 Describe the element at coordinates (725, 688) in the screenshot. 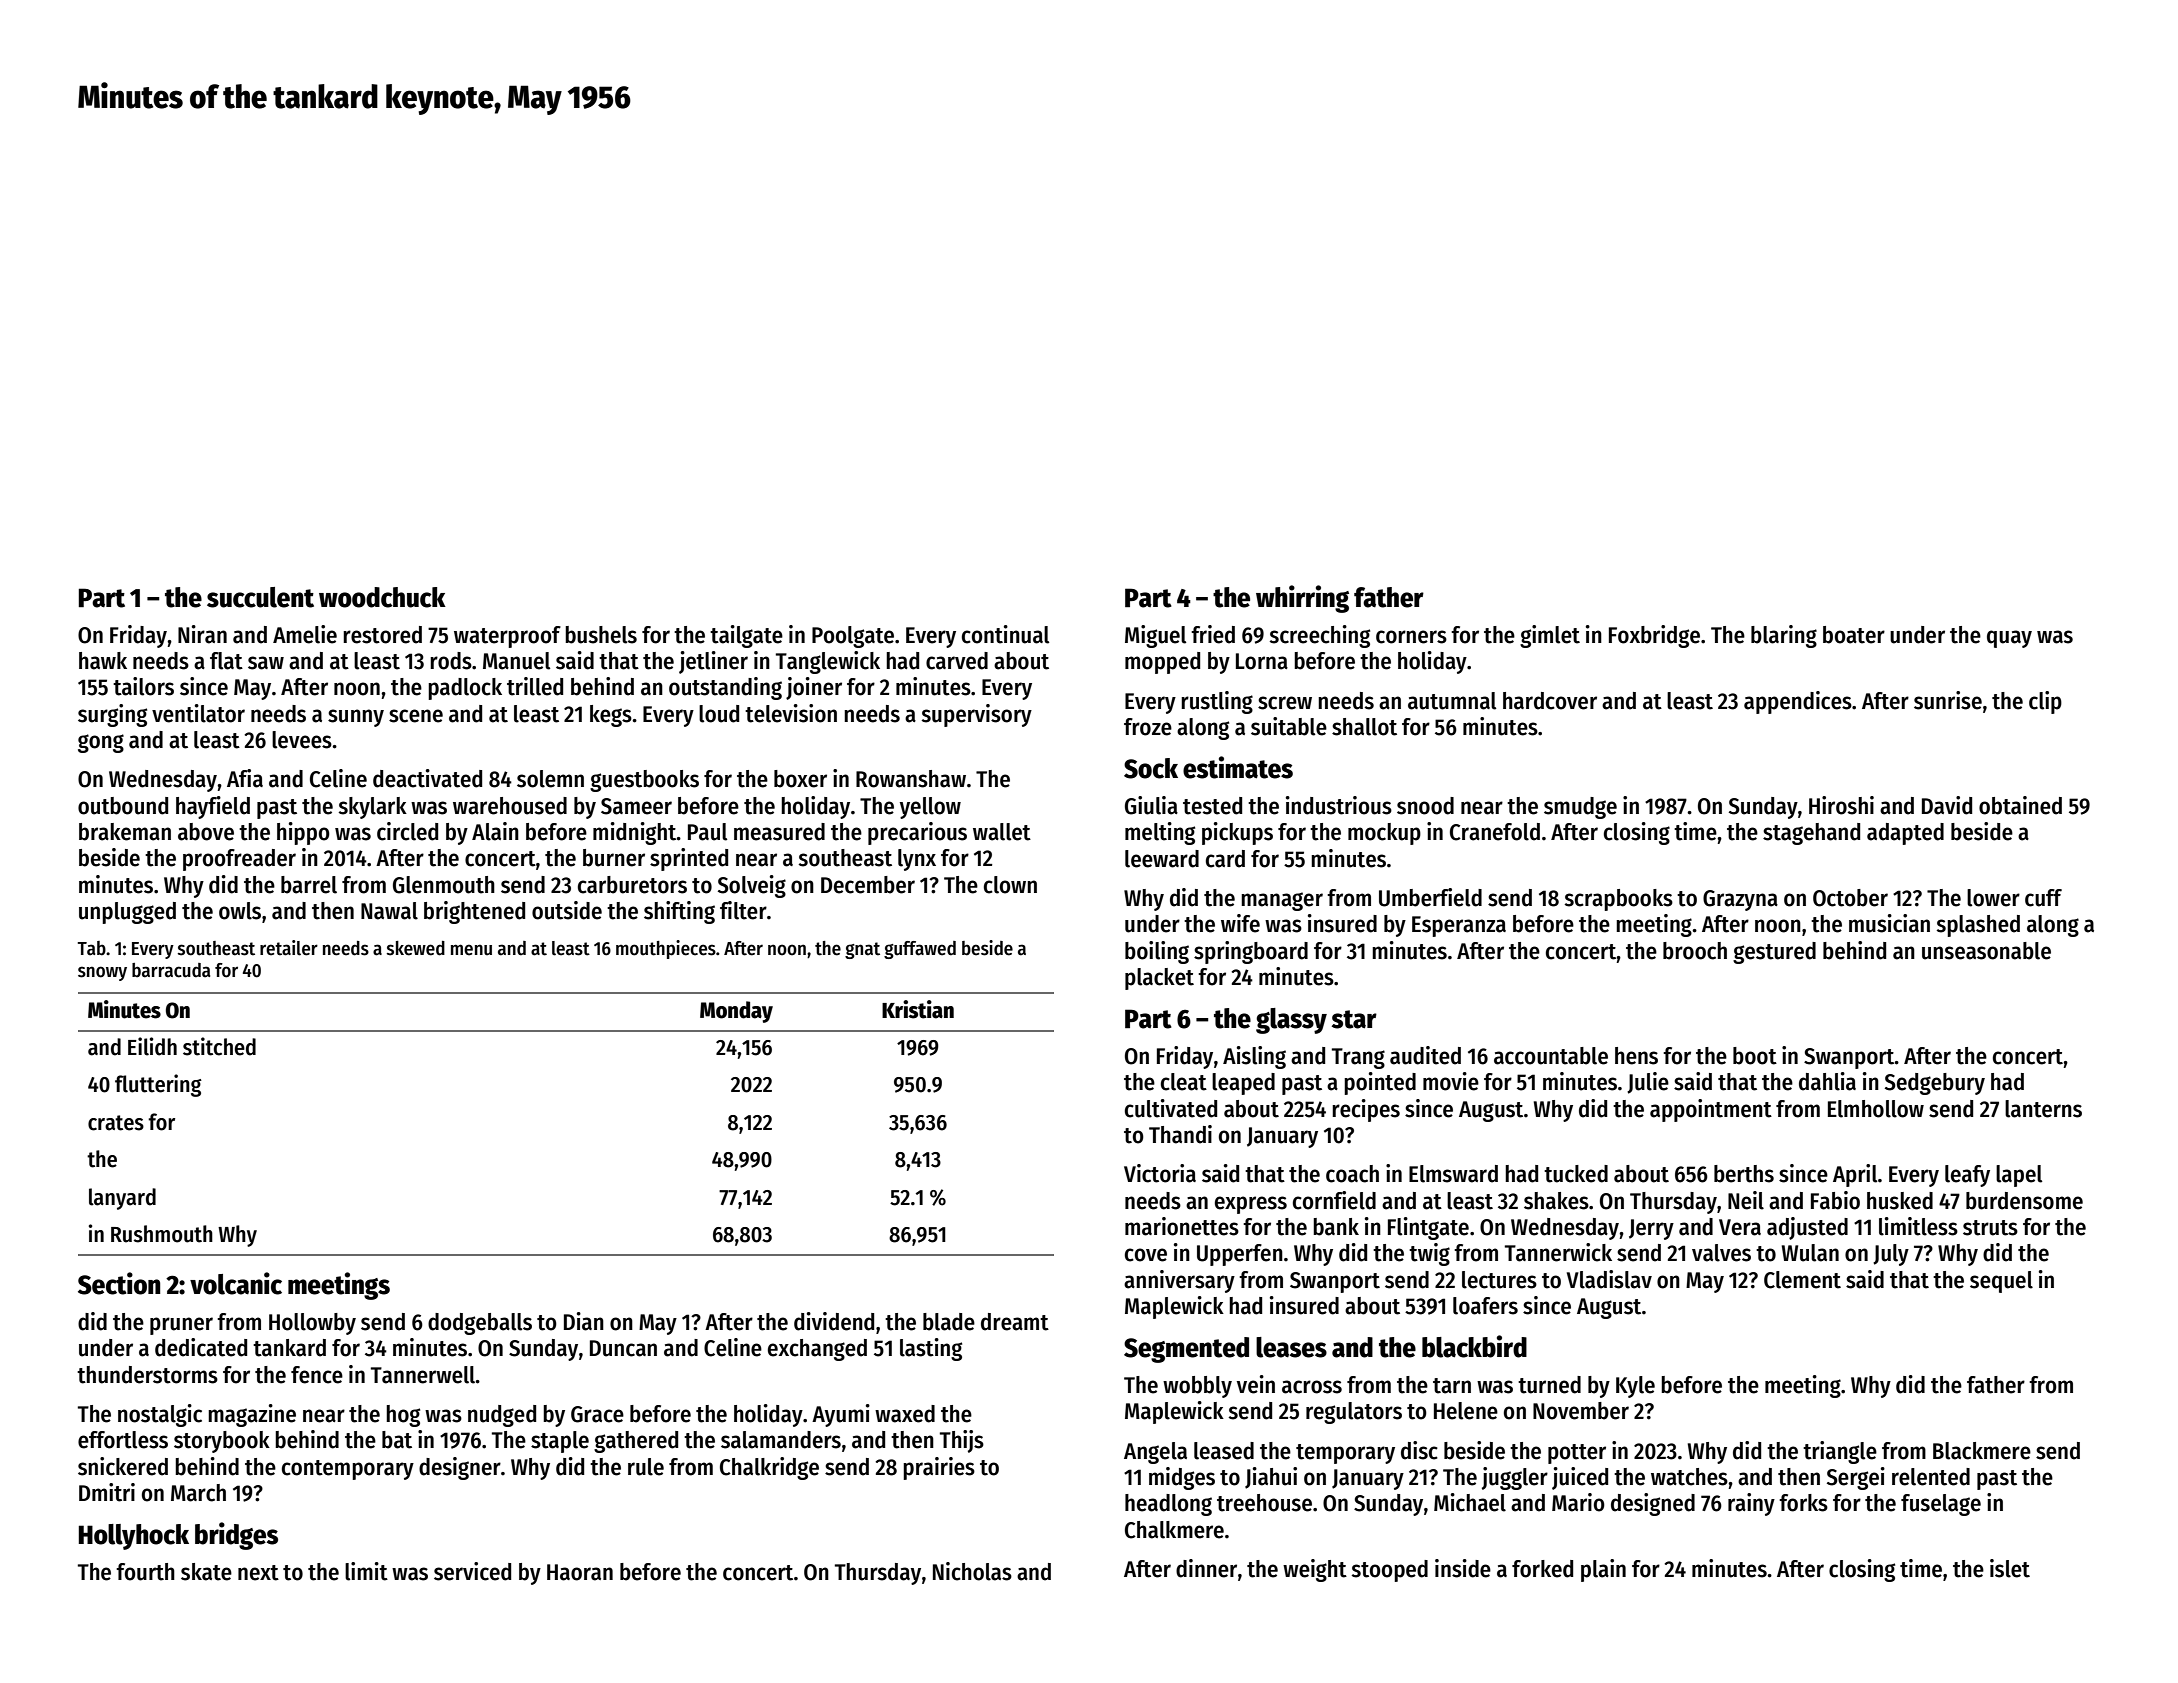

I see `outstanding` at that location.
